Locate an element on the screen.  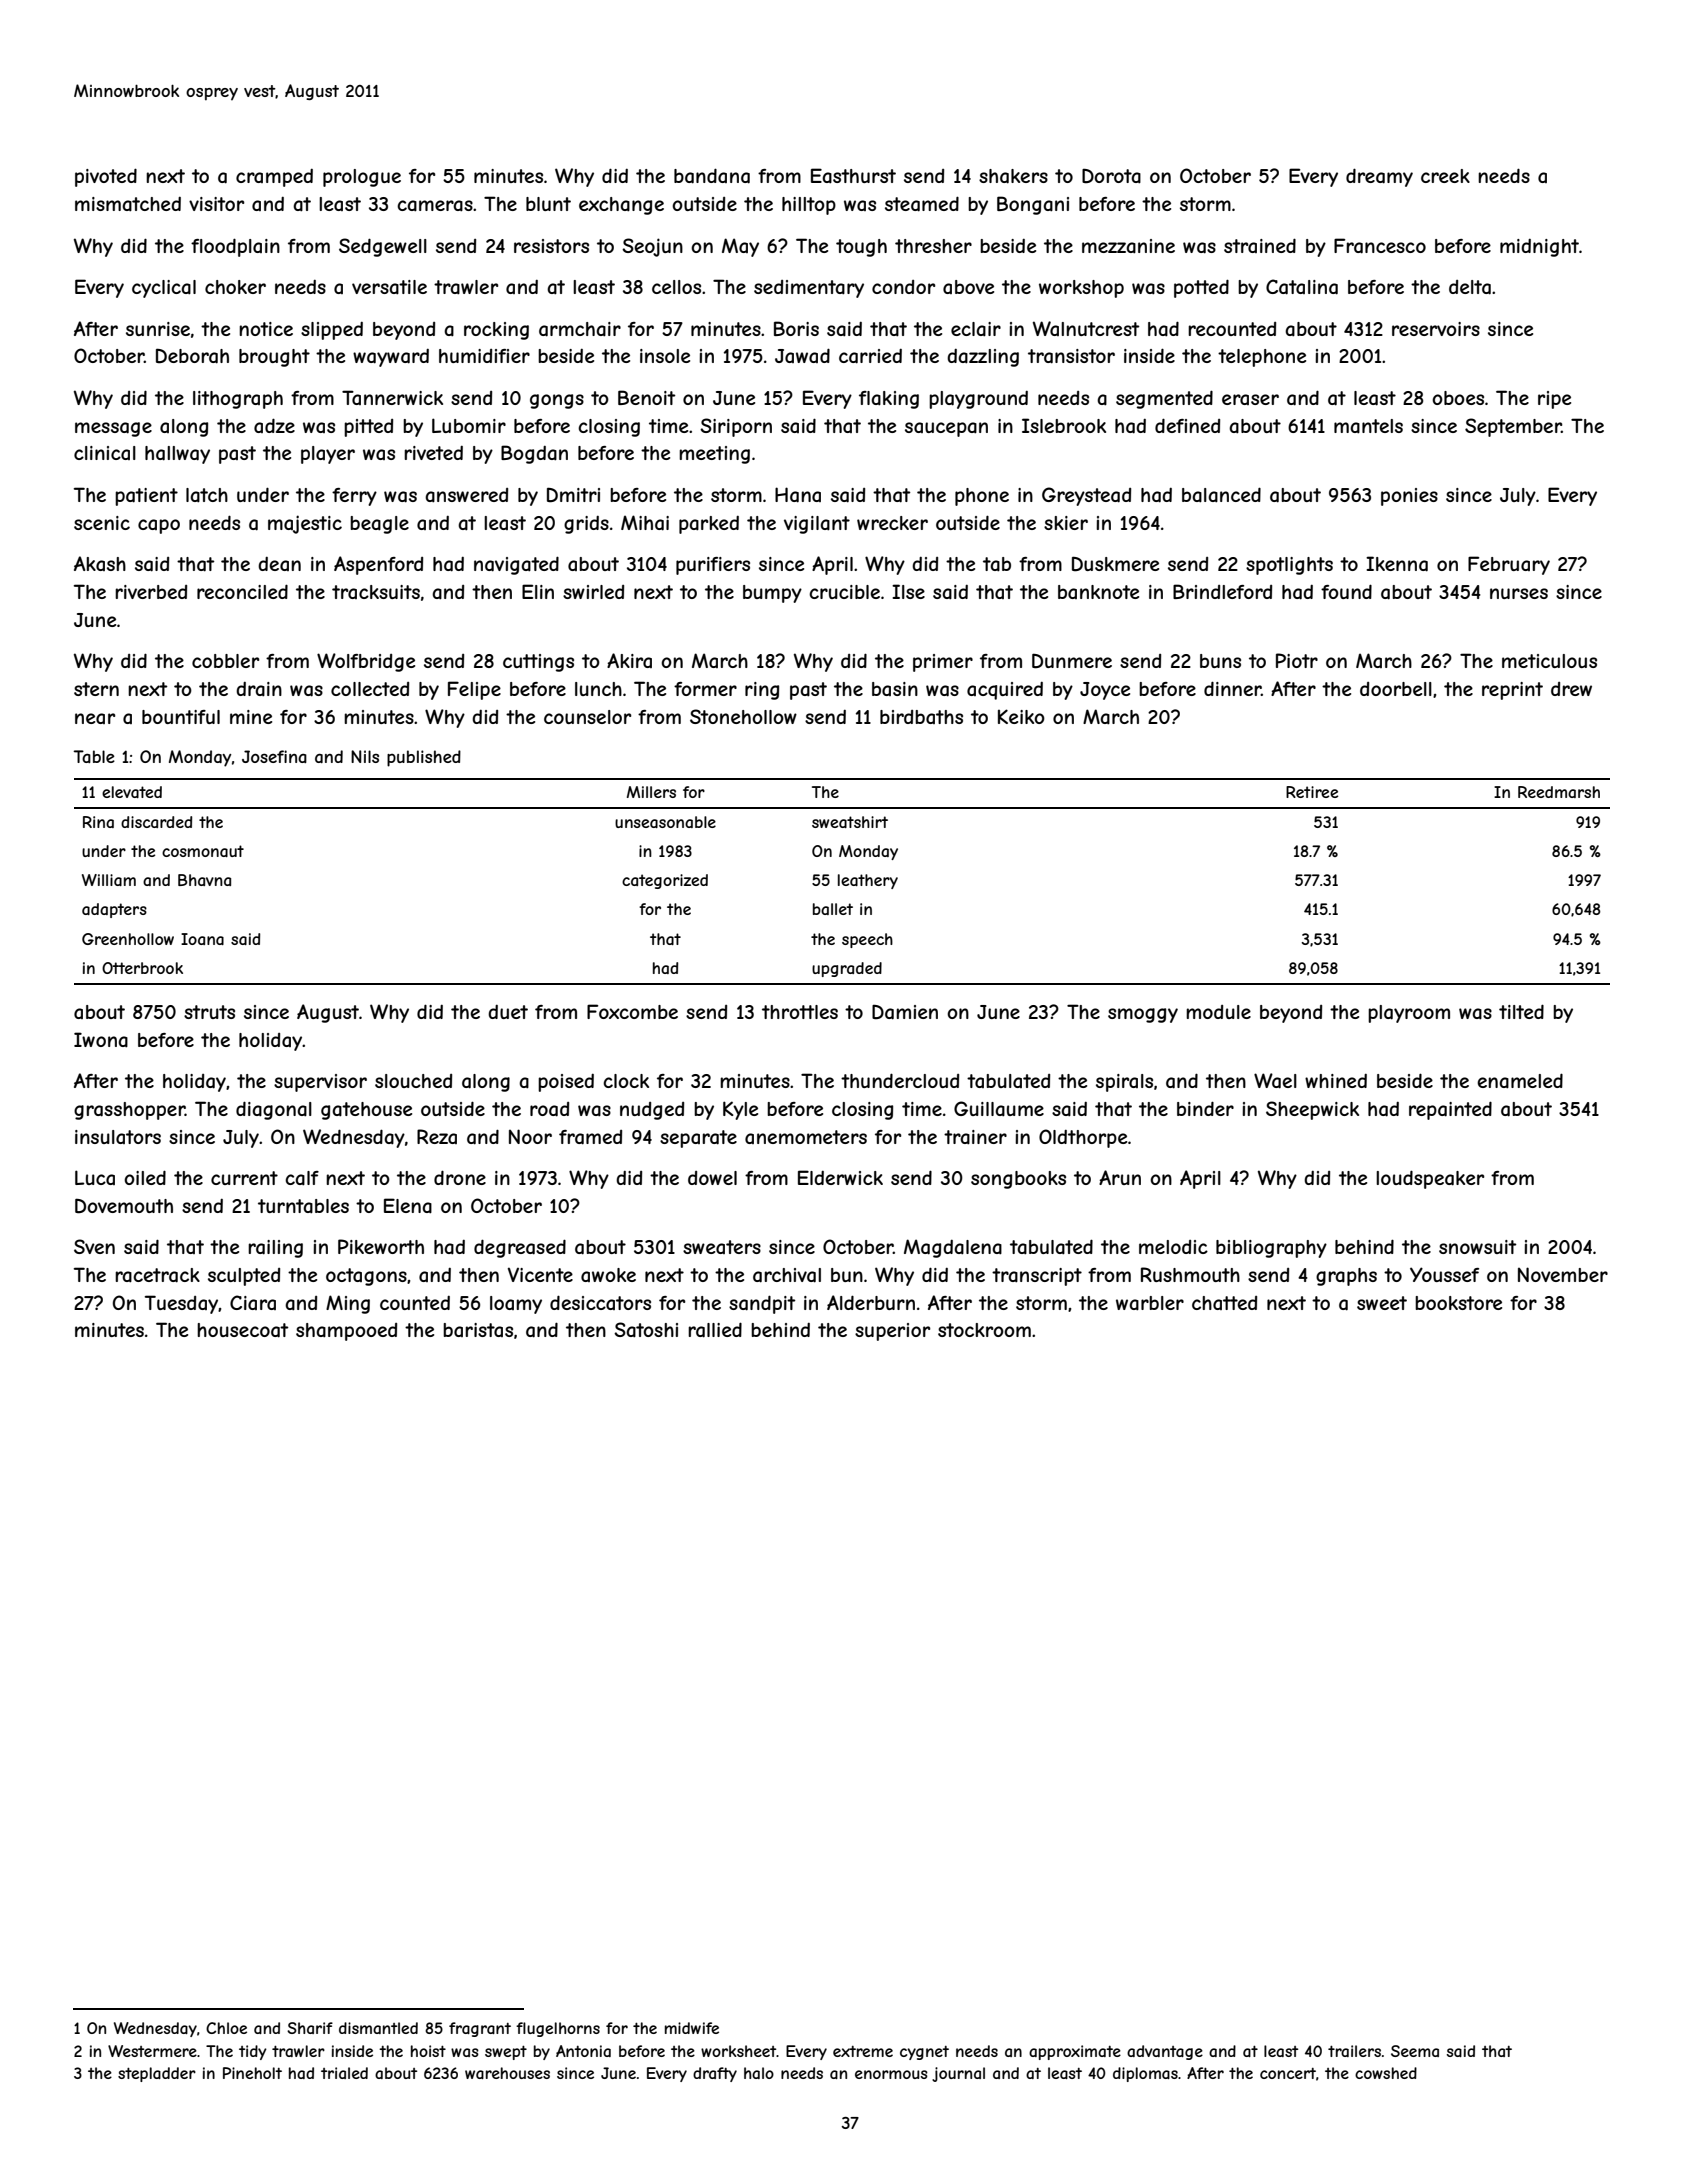
Luca is located at coordinates (95, 1177).
